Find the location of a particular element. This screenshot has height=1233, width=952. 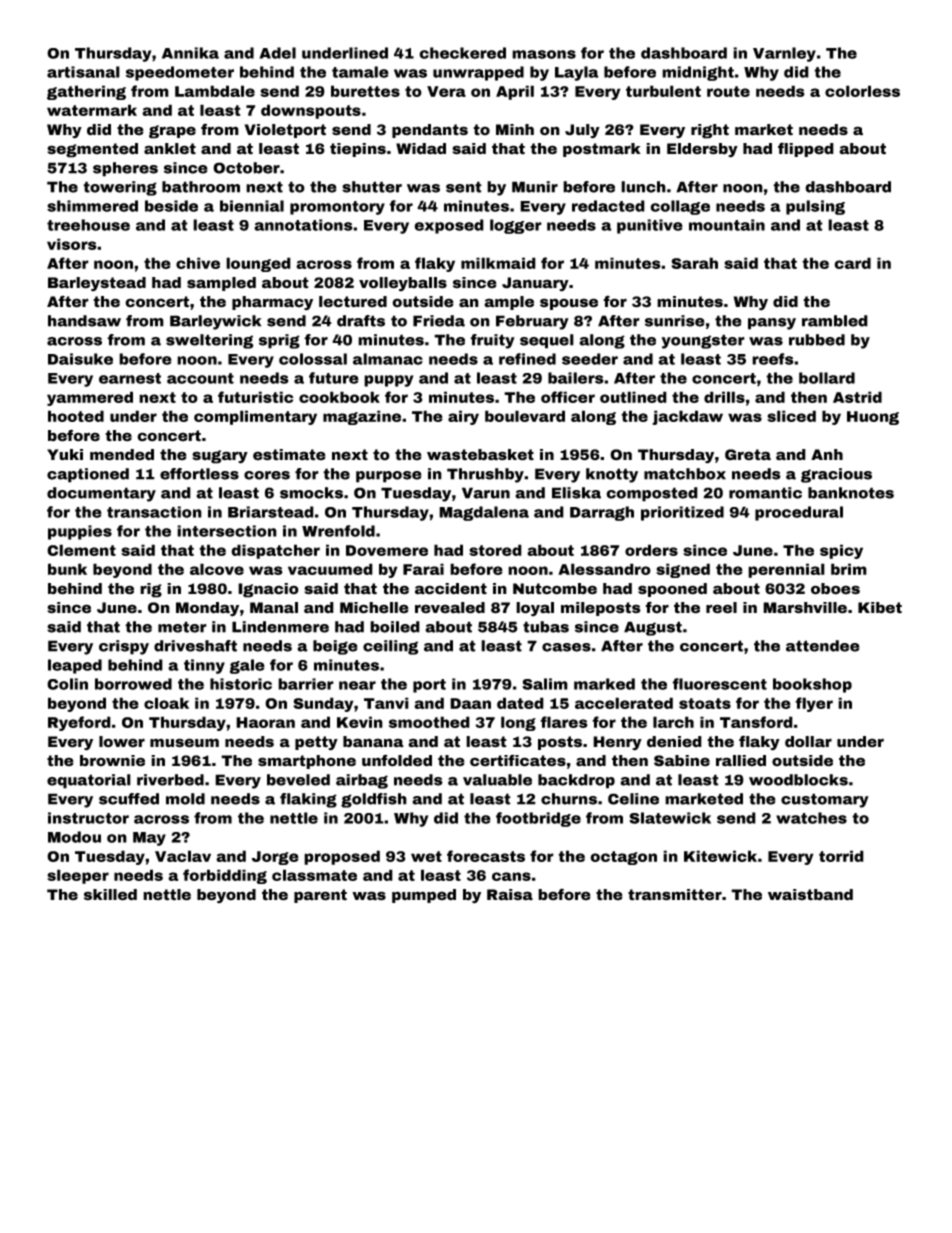

skilled is located at coordinates (110, 895).
